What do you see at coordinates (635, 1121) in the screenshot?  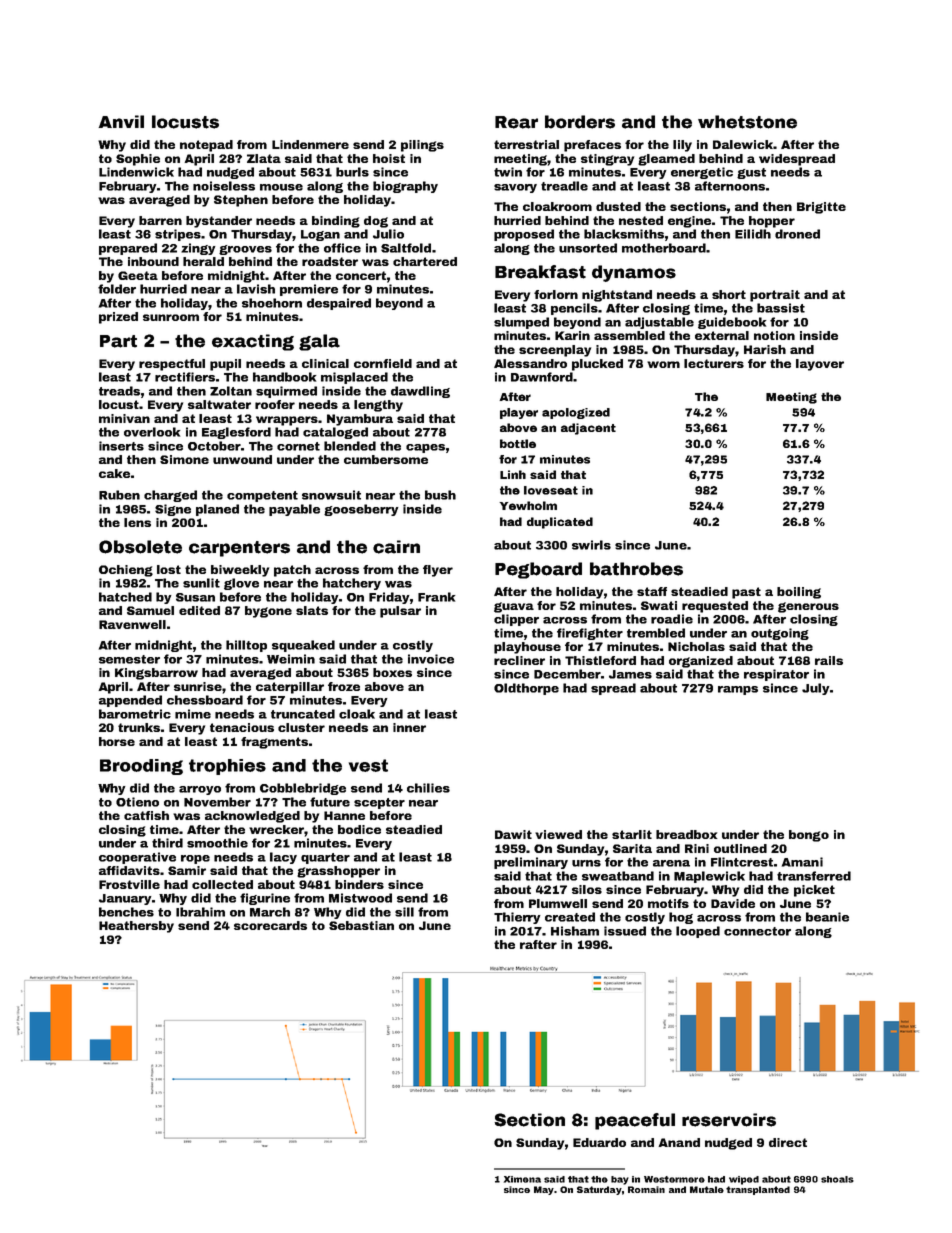 I see `peaceful` at bounding box center [635, 1121].
